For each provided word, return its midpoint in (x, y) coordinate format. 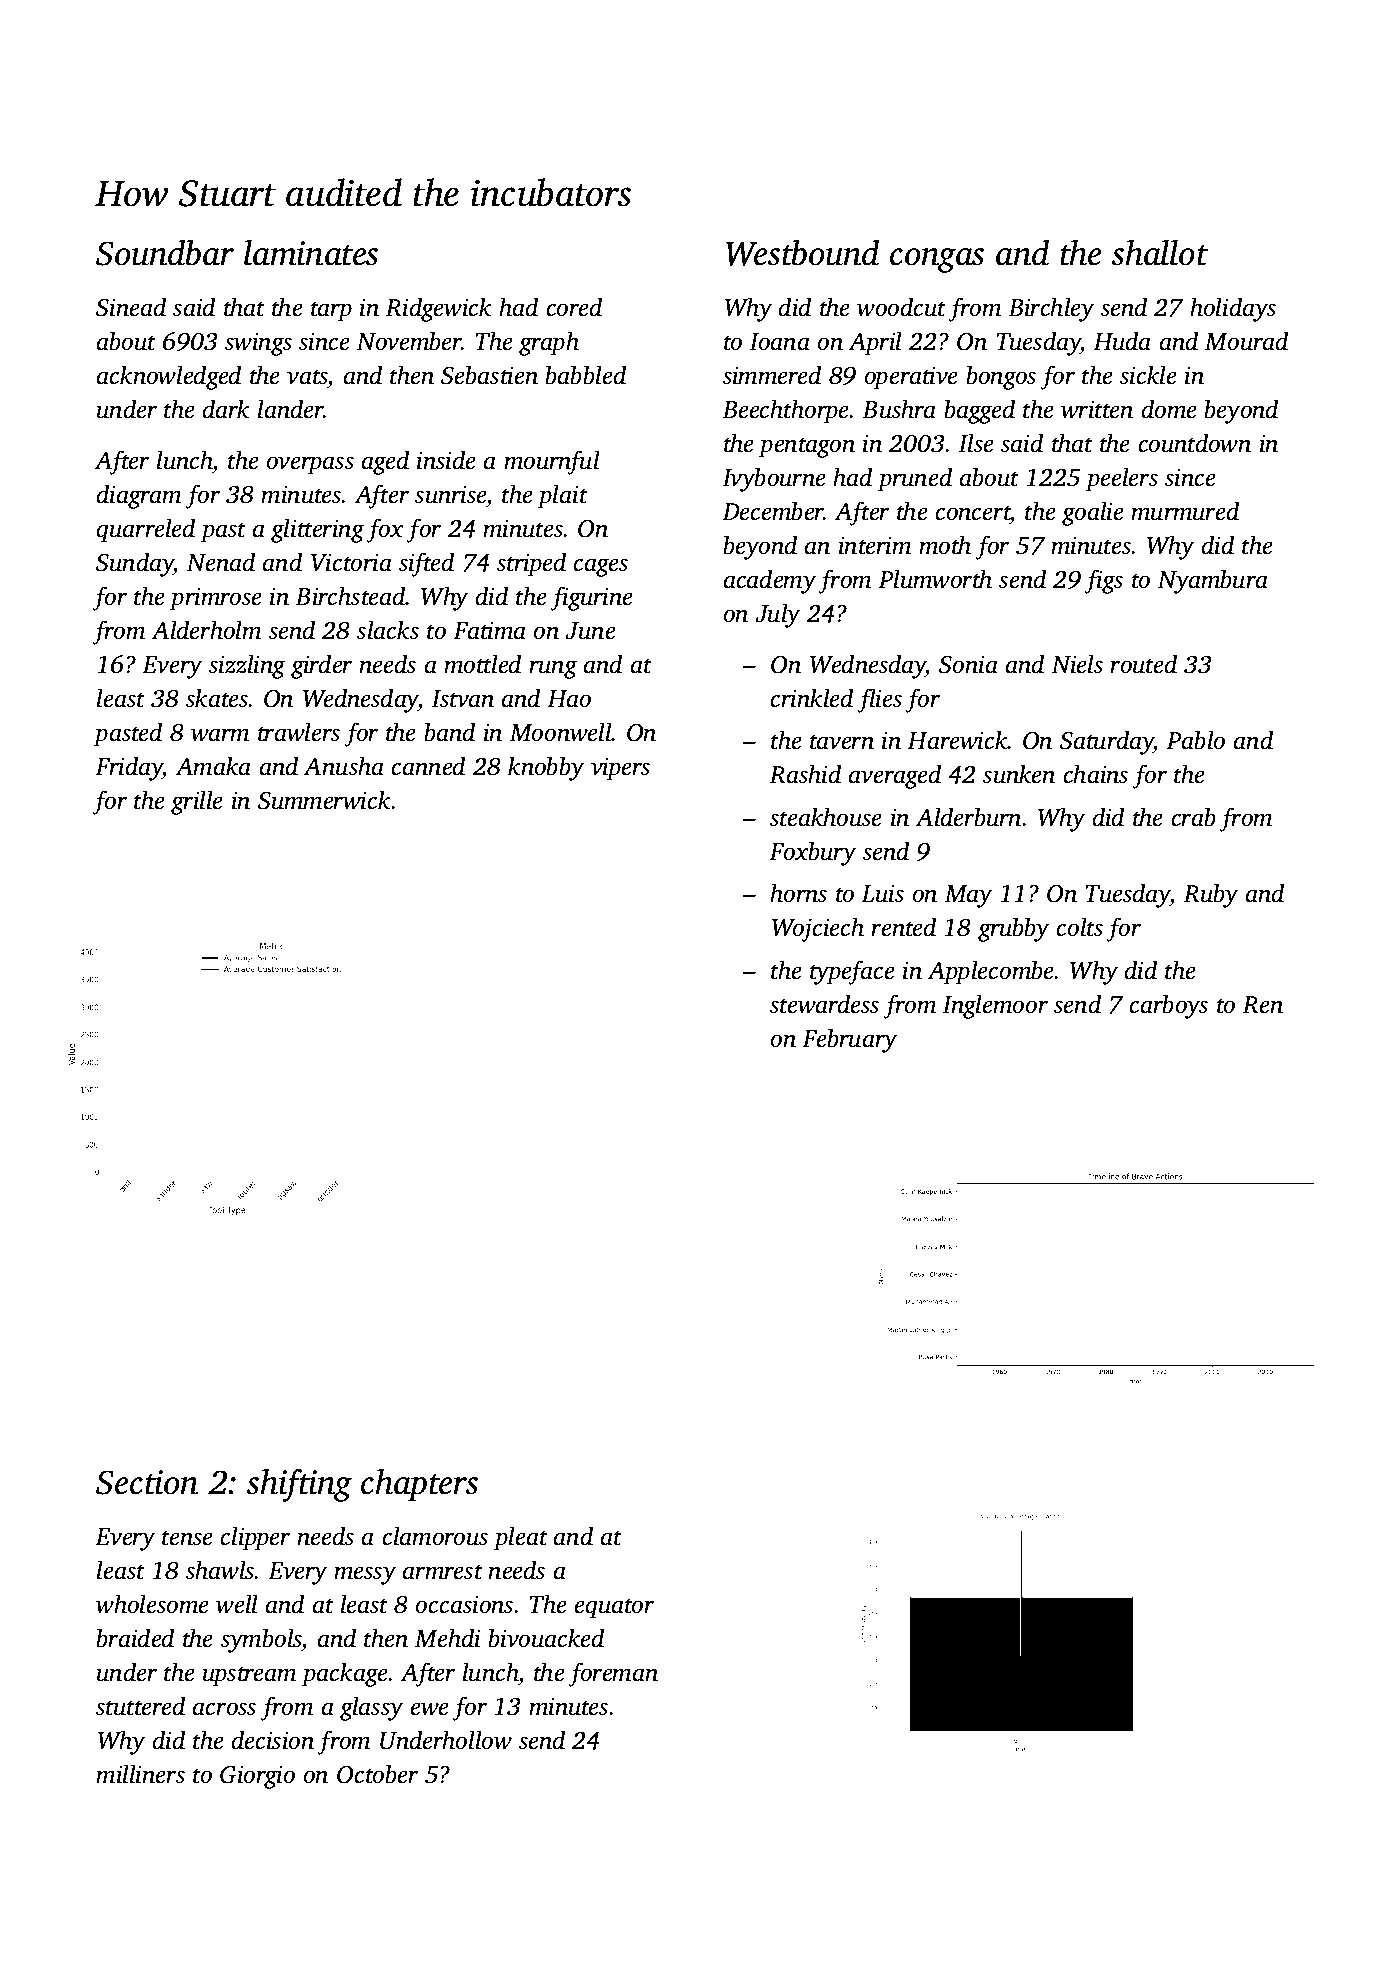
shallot (1160, 253)
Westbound (802, 253)
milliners (140, 1774)
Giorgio (257, 1777)
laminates (311, 253)
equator (614, 1608)
